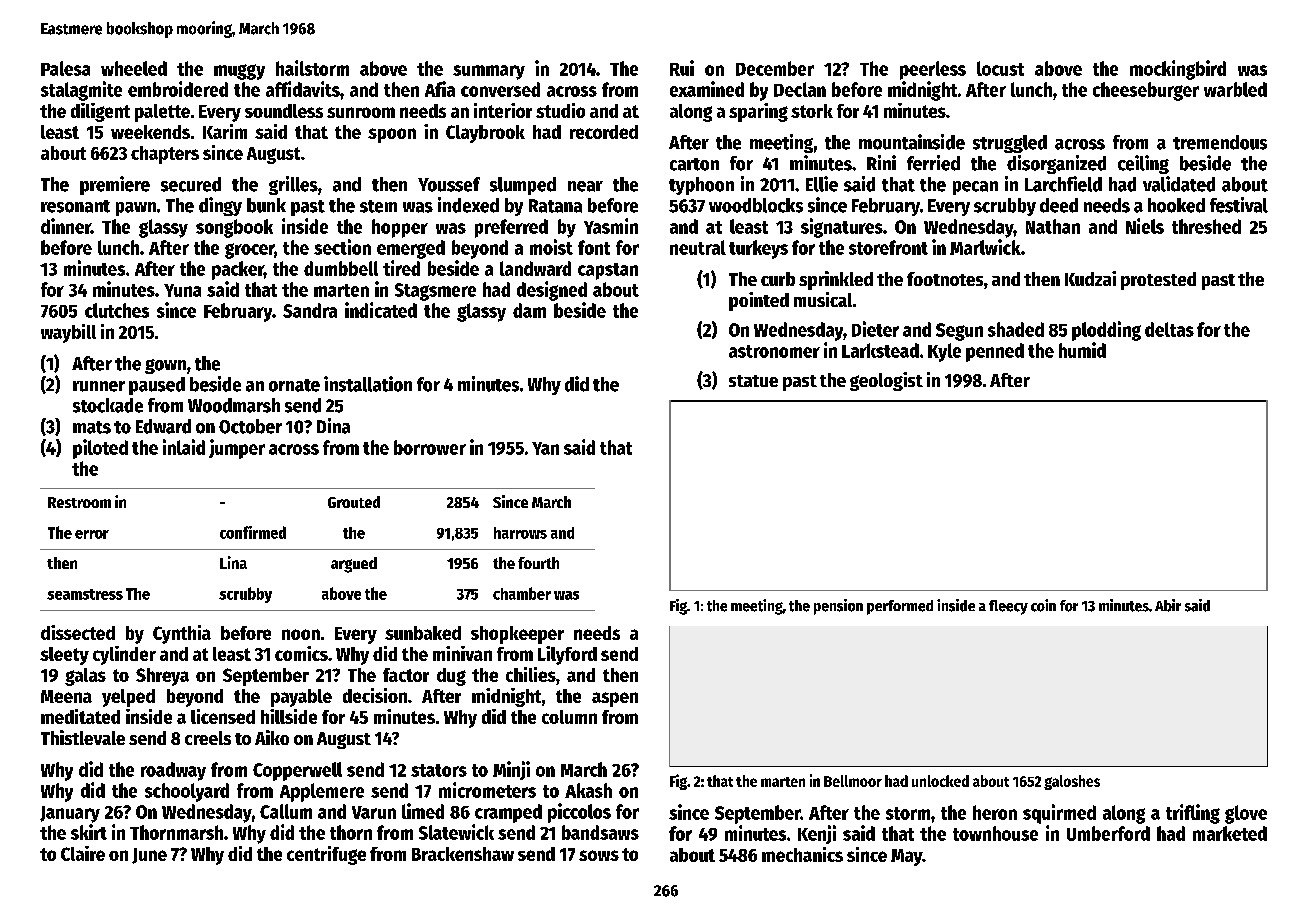 The width and height of the image is (1308, 924). Describe the element at coordinates (933, 163) in the image. I see `ferried` at that location.
